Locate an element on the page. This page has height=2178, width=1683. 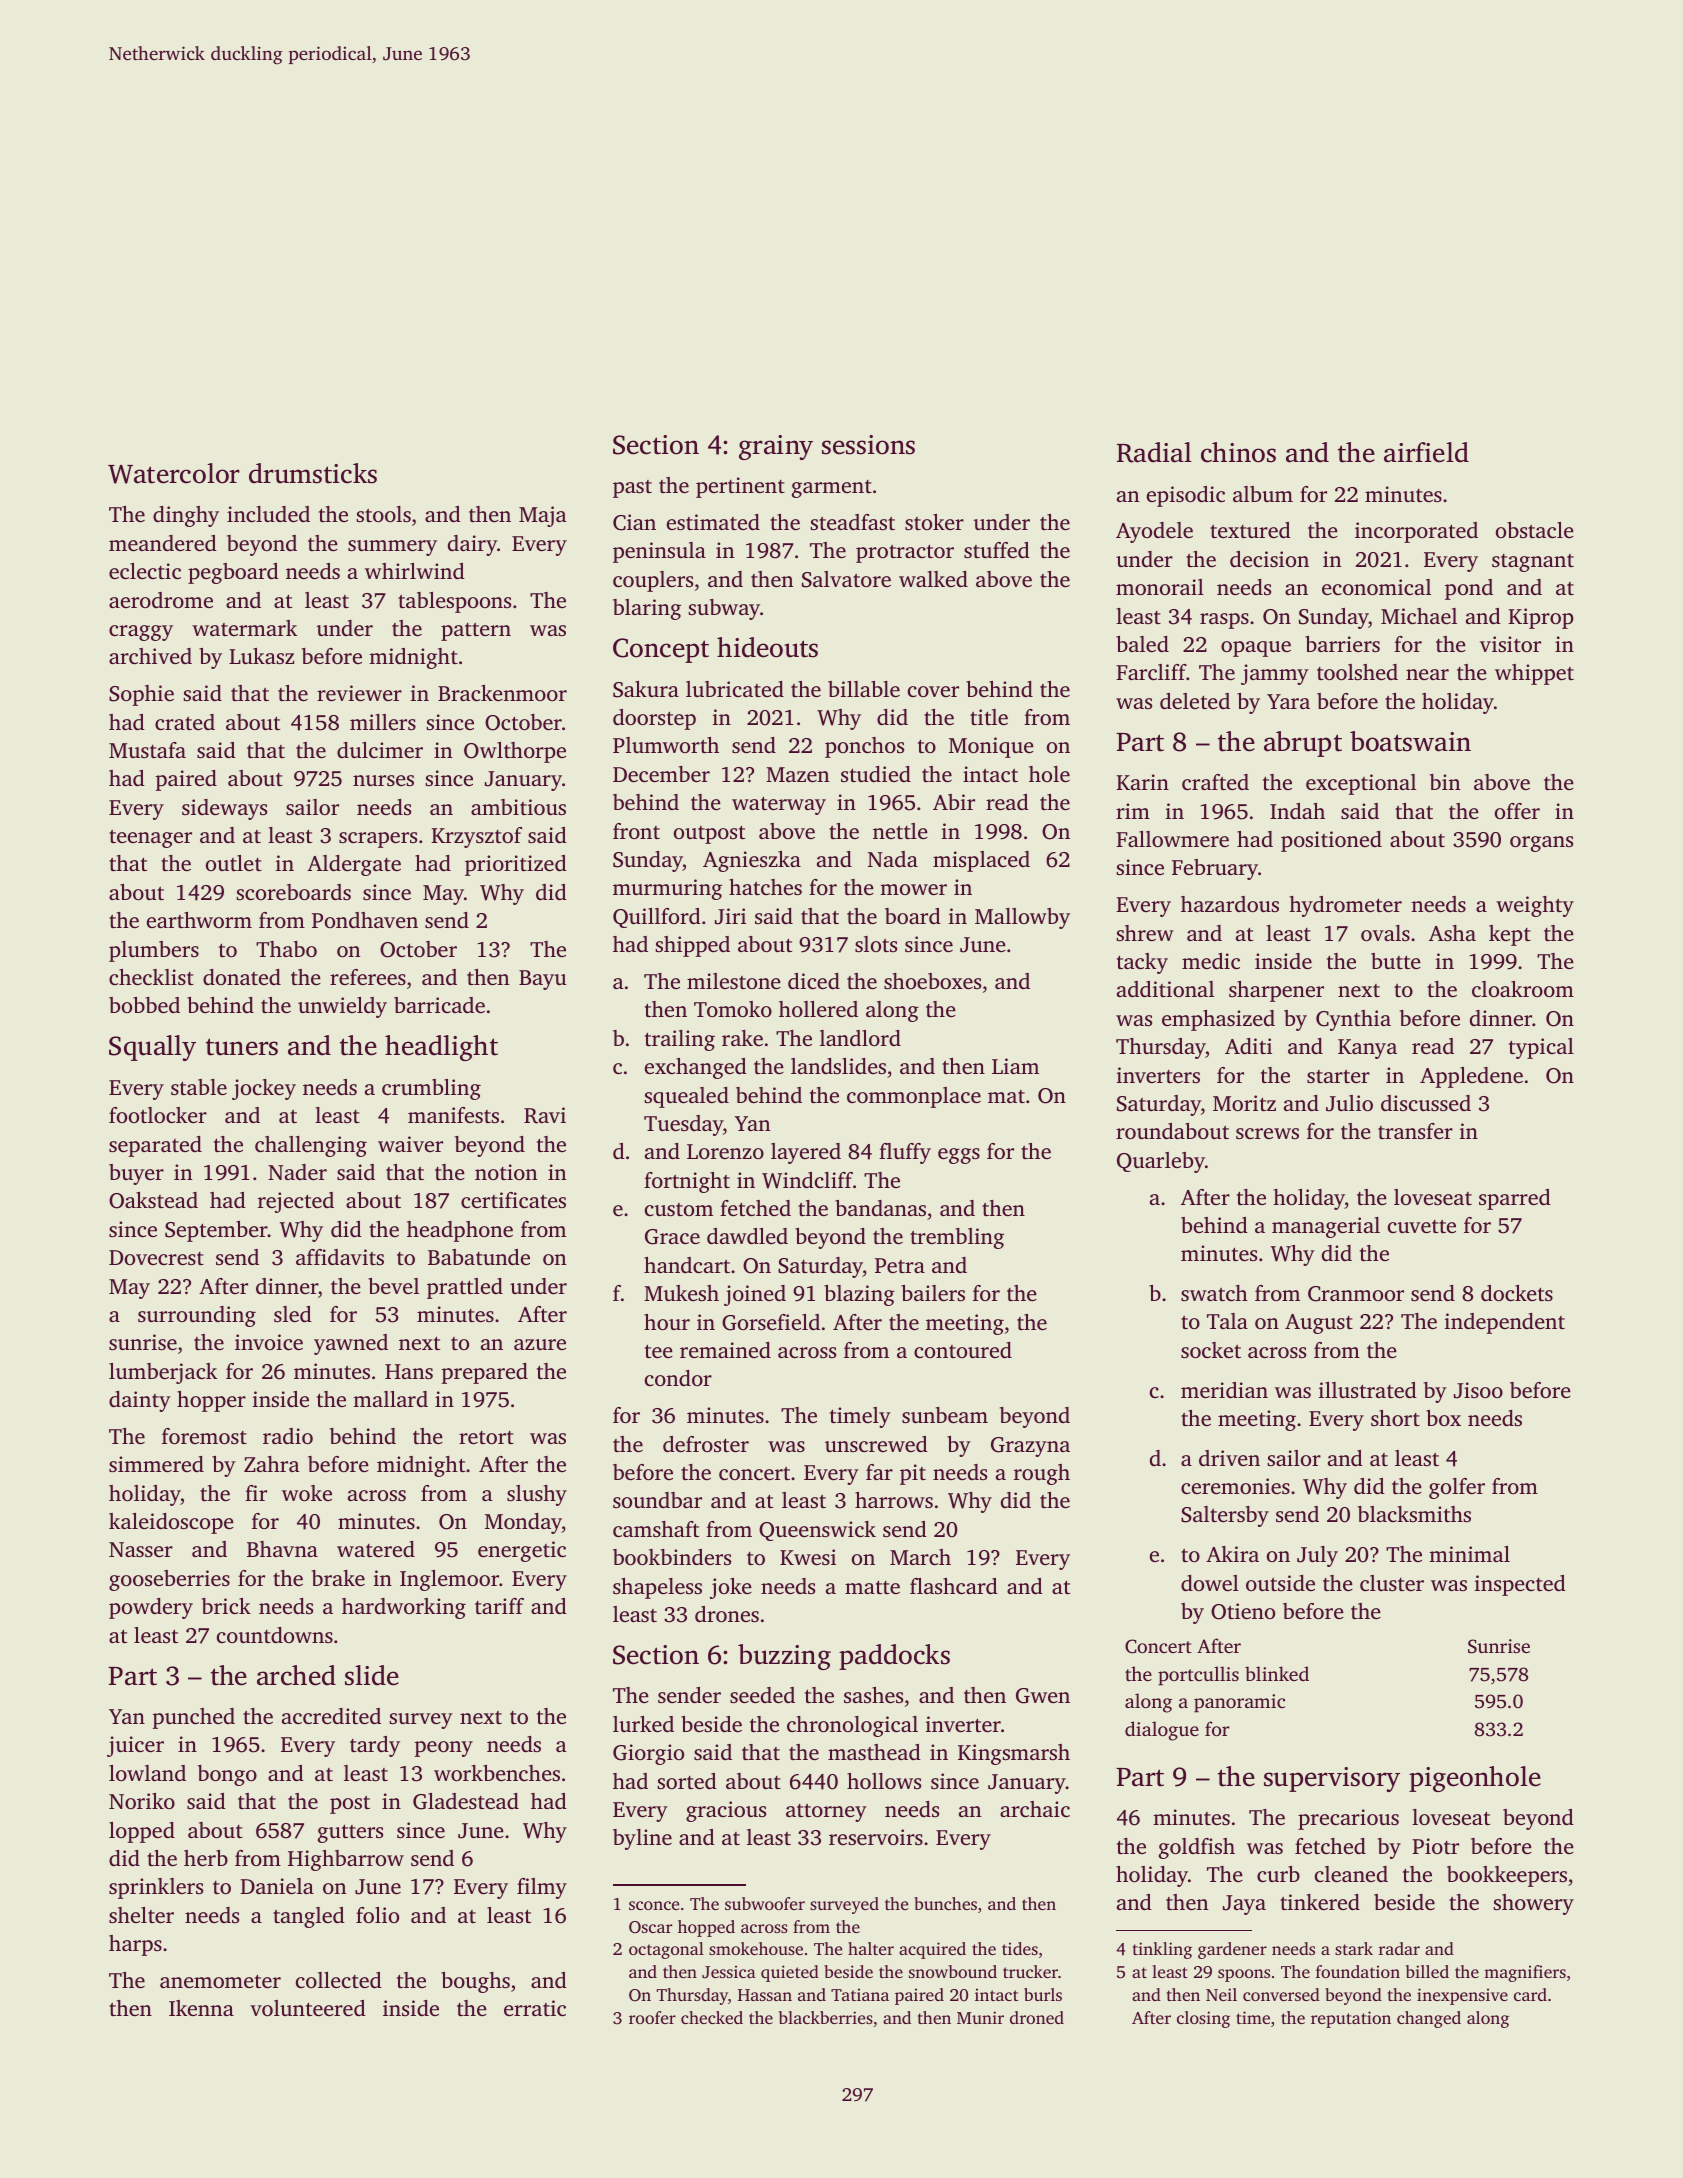
shapeless is located at coordinates (657, 1588).
